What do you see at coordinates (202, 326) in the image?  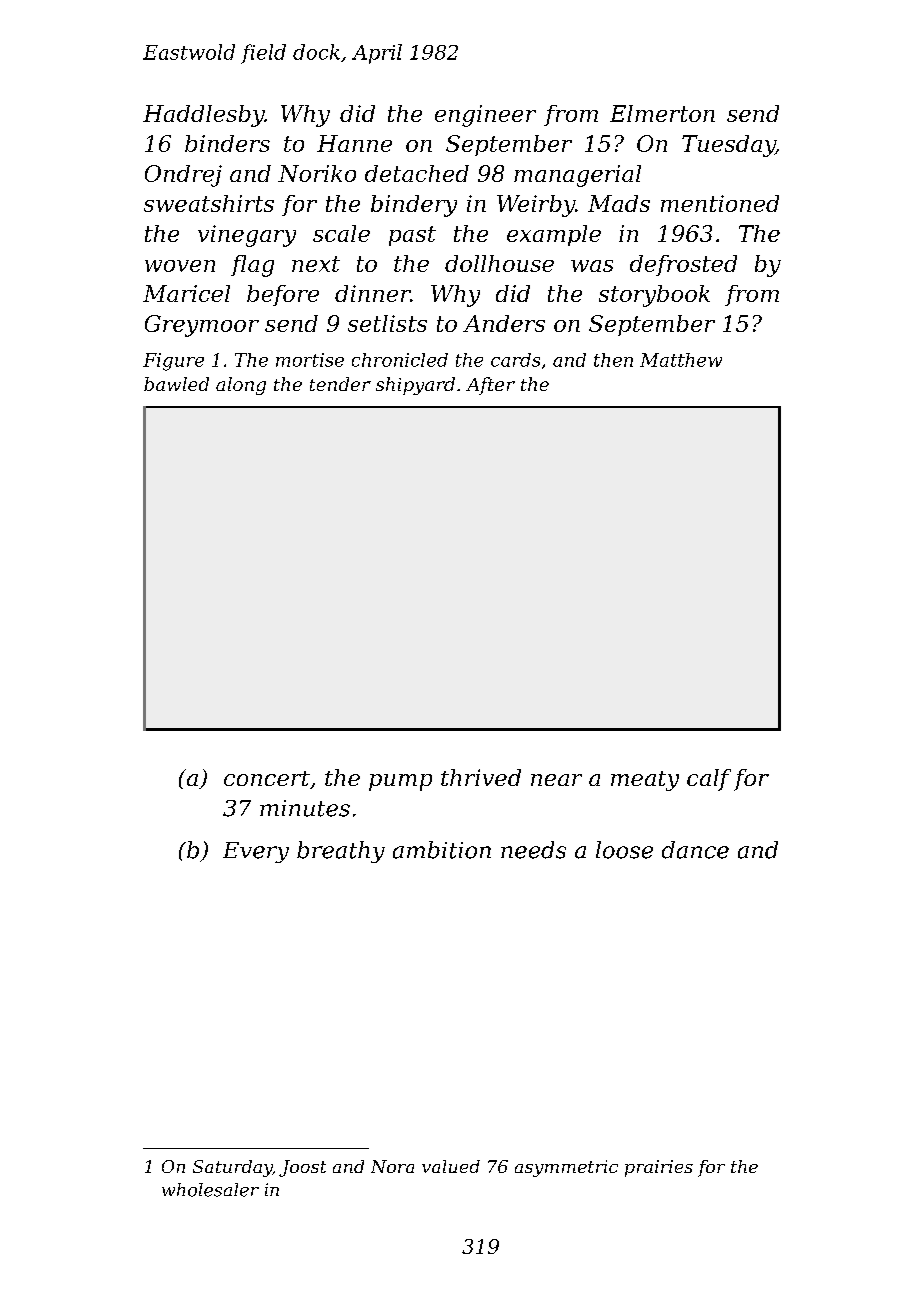 I see `Greymoor` at bounding box center [202, 326].
